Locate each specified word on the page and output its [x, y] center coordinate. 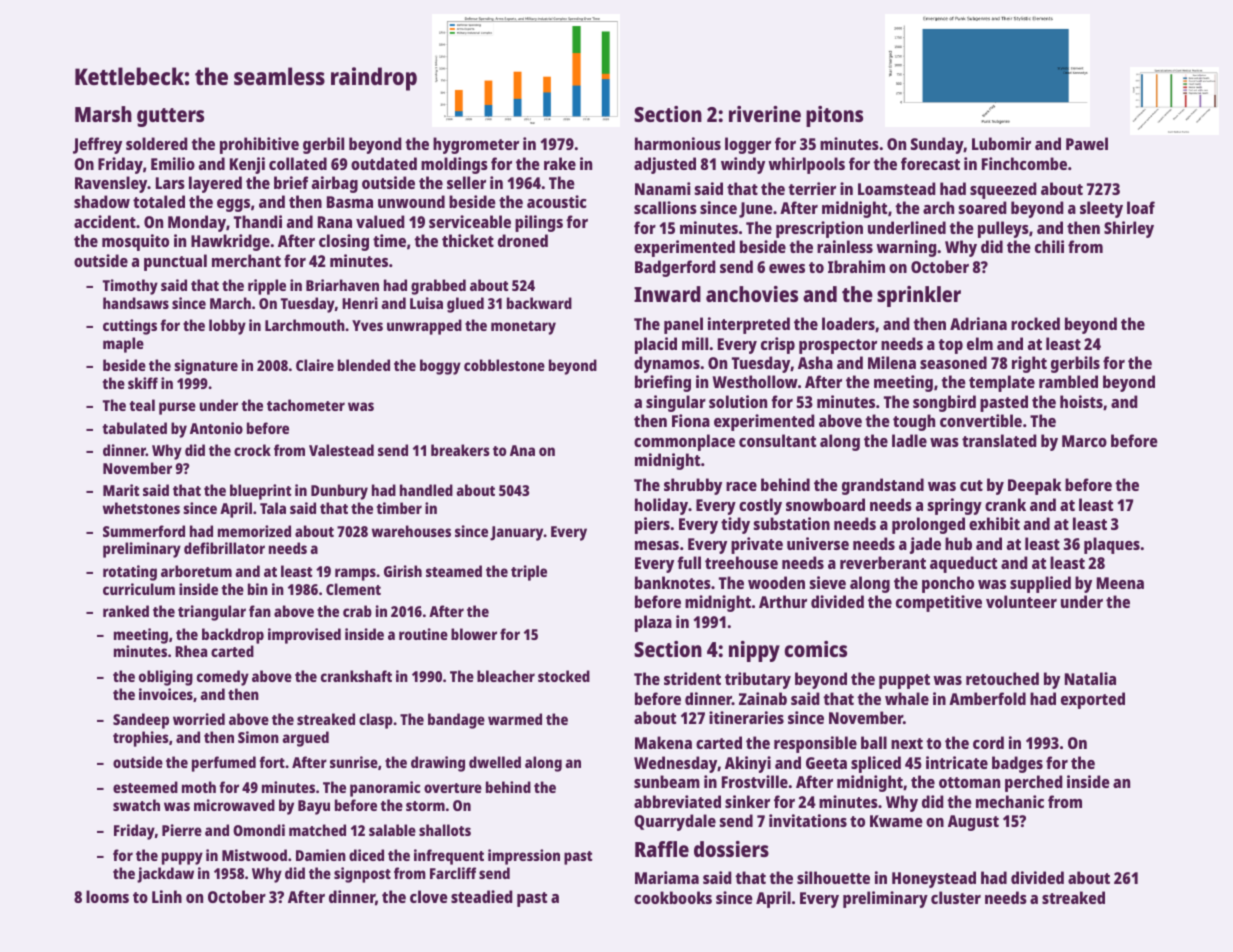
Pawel [1087, 143]
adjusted [665, 165]
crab [357, 611]
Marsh [103, 114]
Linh [167, 896]
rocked [1035, 323]
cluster [956, 897]
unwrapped [424, 327]
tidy [735, 525]
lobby [227, 327]
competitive [939, 603]
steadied [482, 896]
